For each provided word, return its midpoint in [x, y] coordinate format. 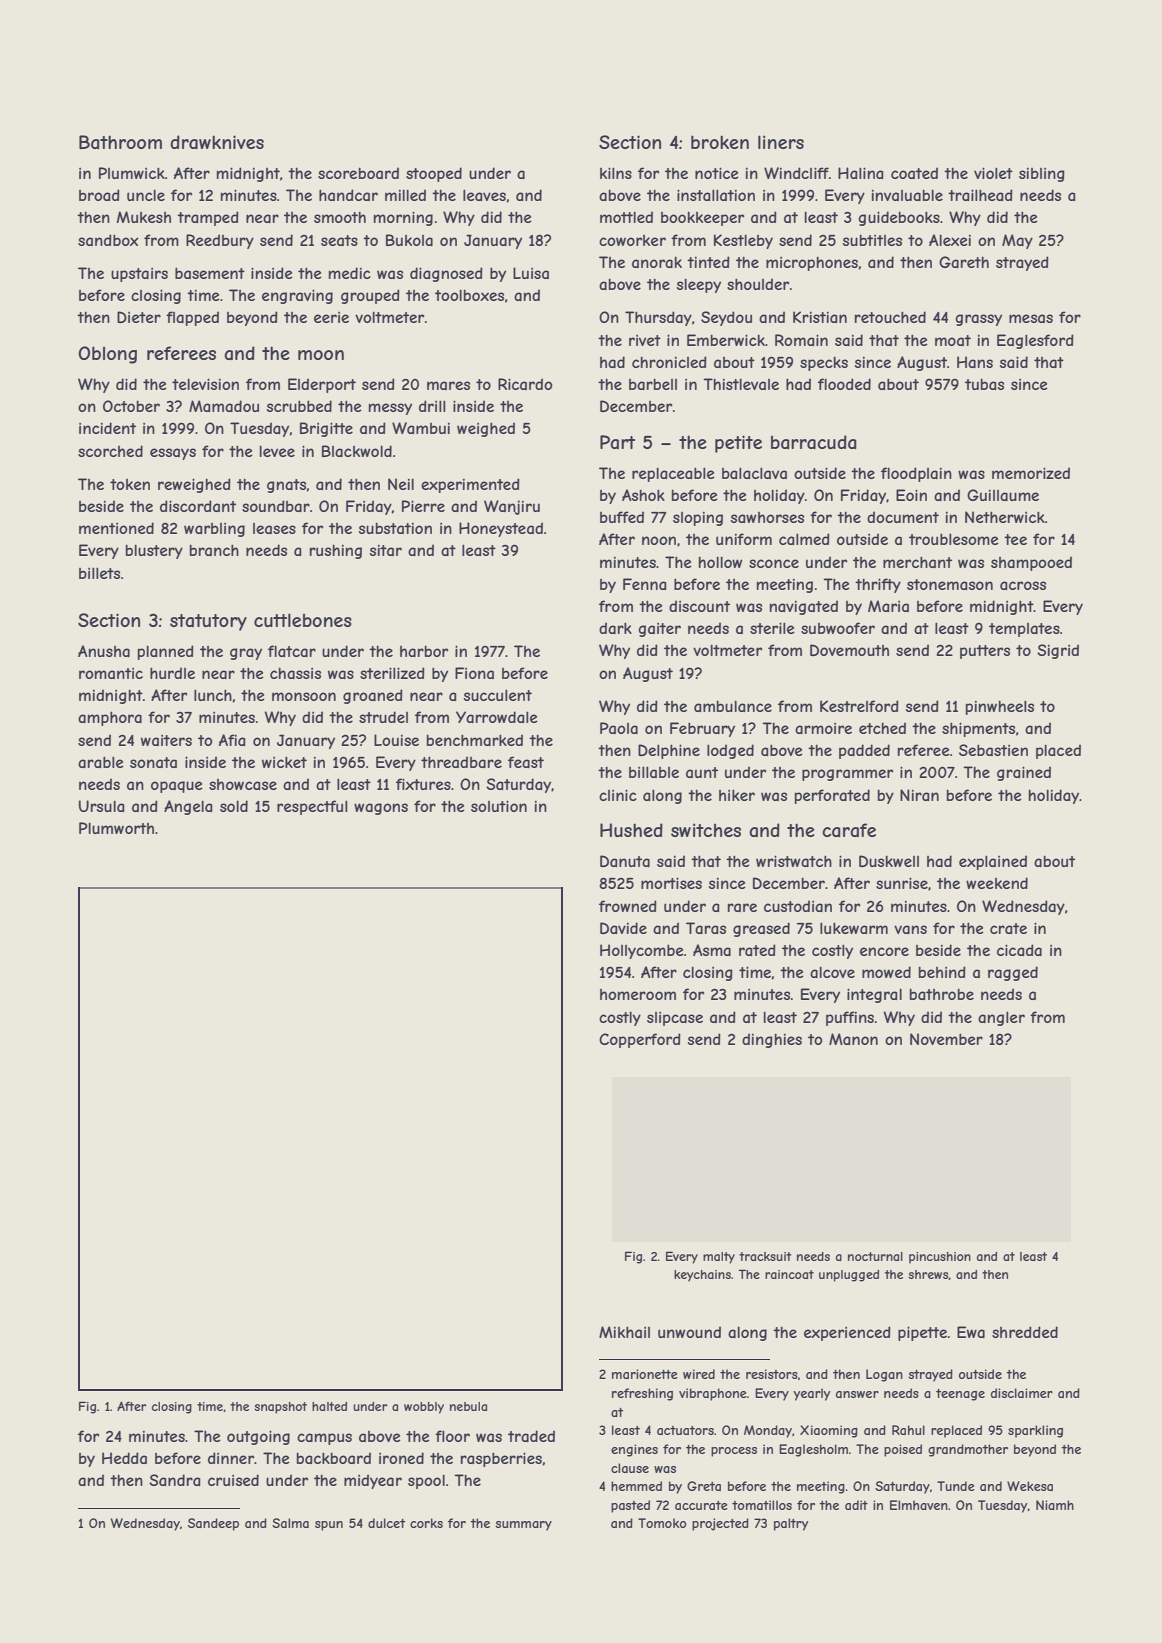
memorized [1031, 473]
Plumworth [116, 828]
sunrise [902, 883]
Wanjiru [512, 507]
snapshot [280, 1408]
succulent [498, 695]
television [205, 384]
